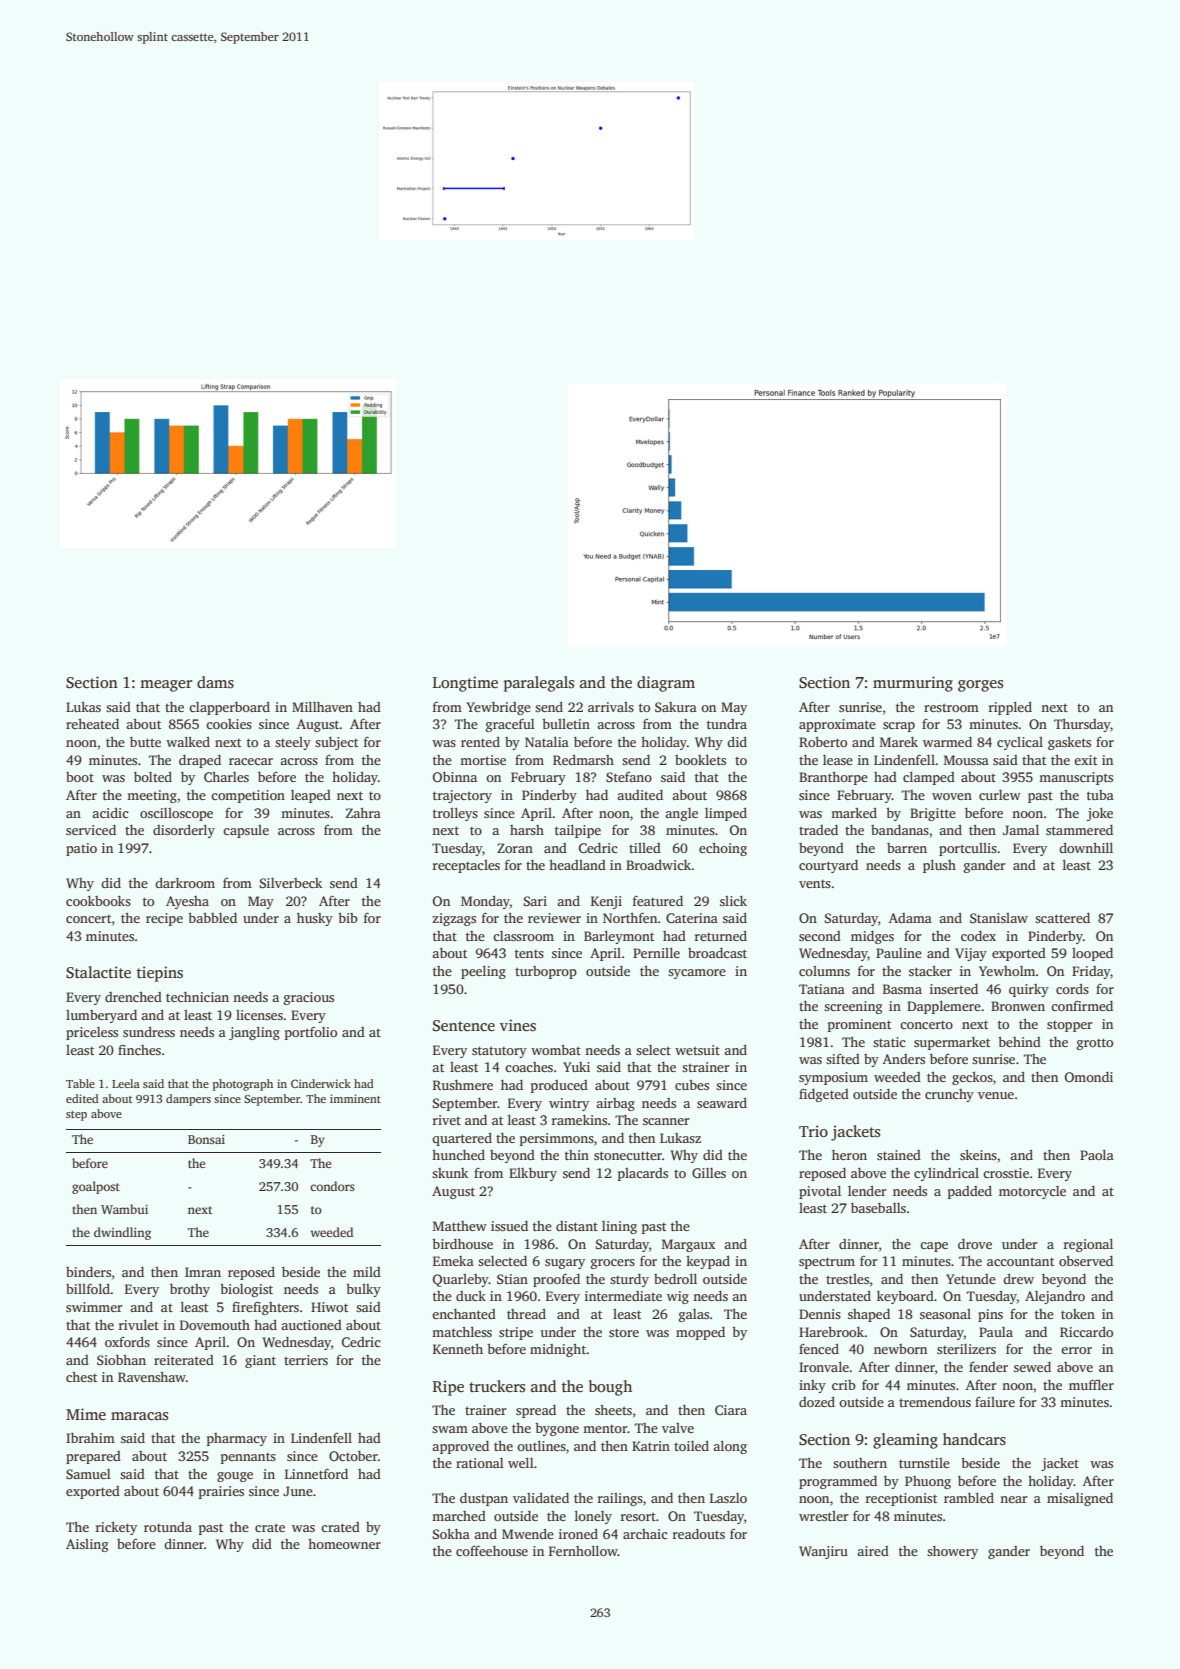 Image resolution: width=1180 pixels, height=1669 pixels. What do you see at coordinates (94, 1307) in the page?
I see `swimmer` at bounding box center [94, 1307].
